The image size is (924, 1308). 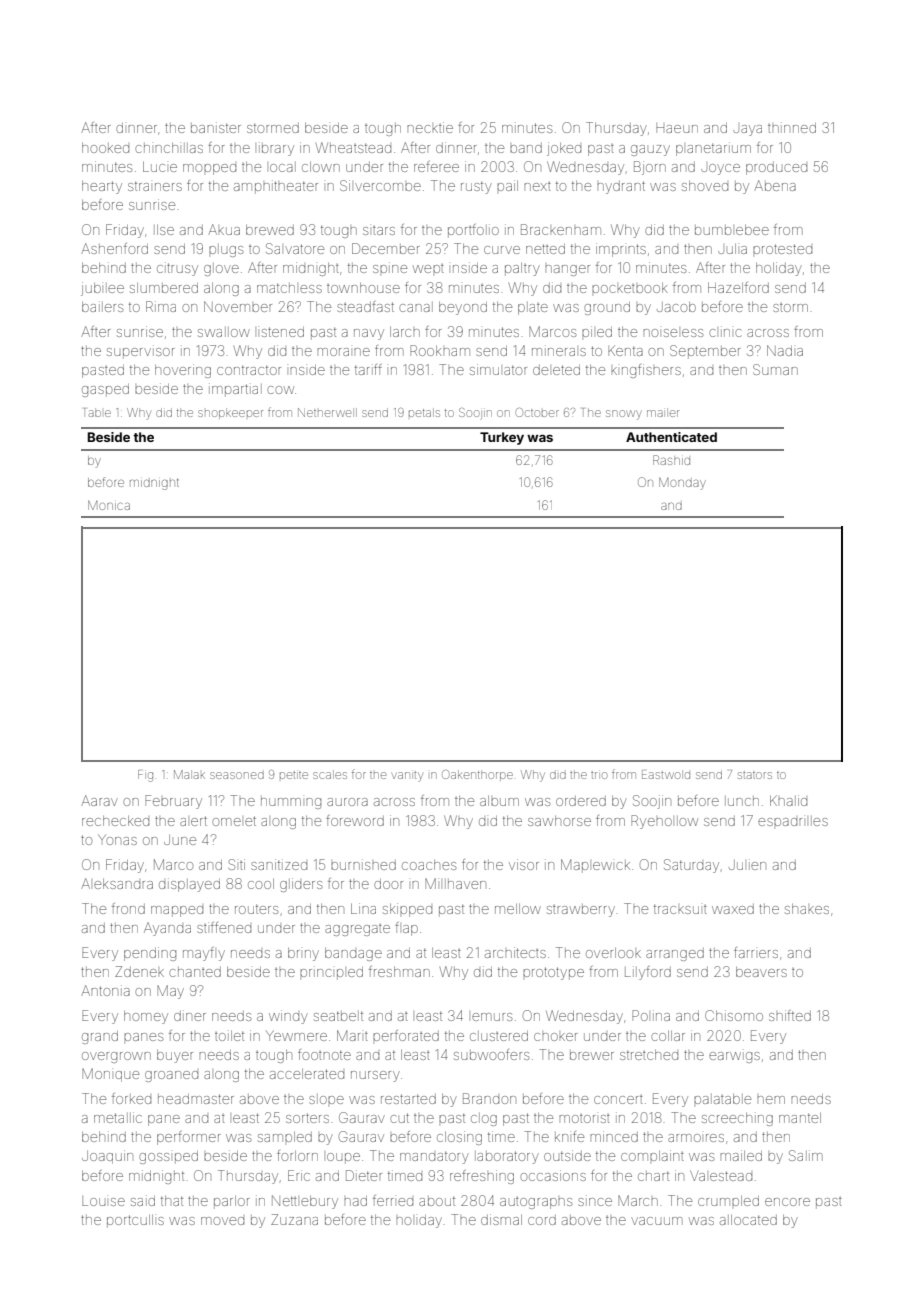 I want to click on album, so click(x=499, y=801).
